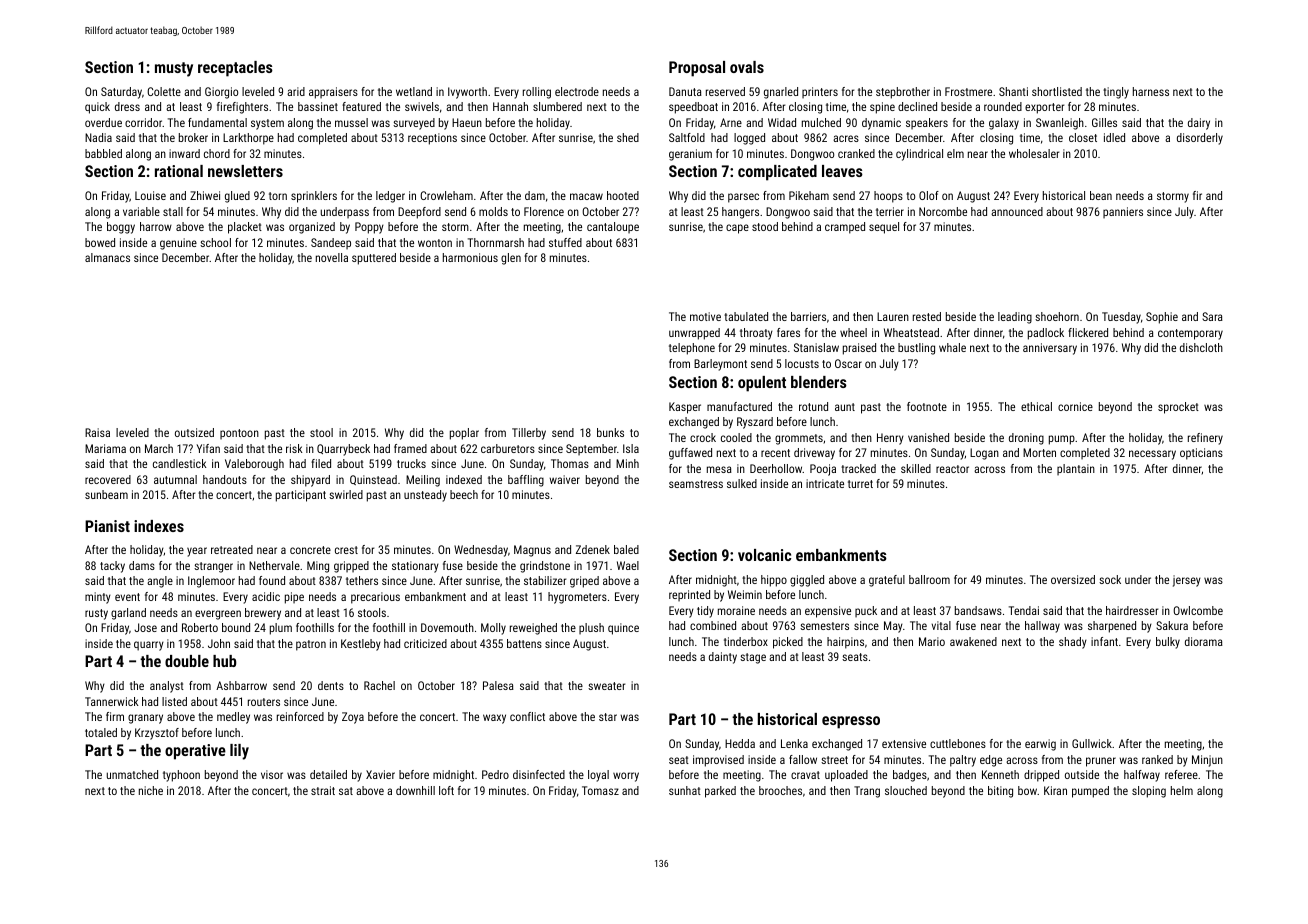  I want to click on declined, so click(917, 106).
